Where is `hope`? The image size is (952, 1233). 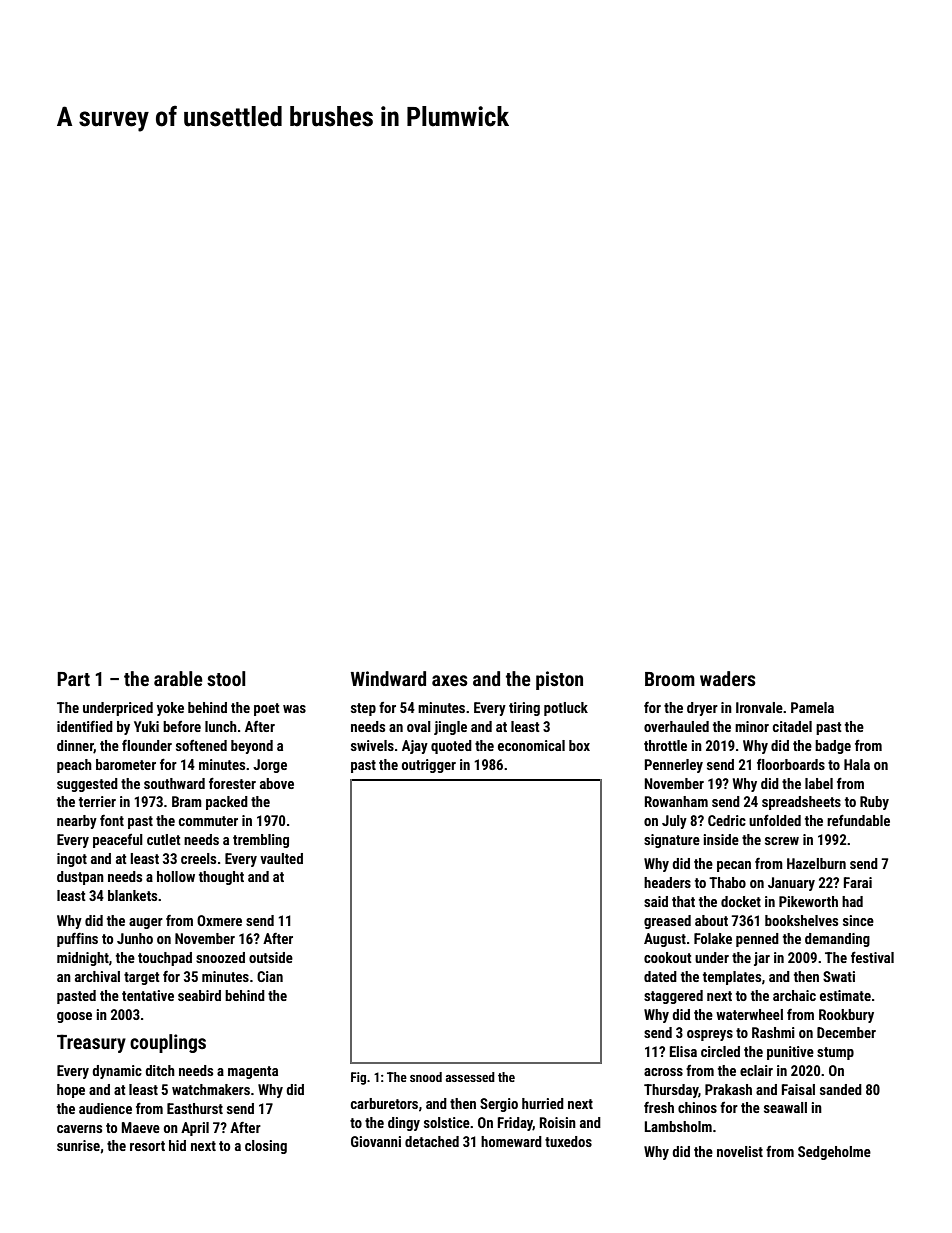 hope is located at coordinates (71, 1091).
